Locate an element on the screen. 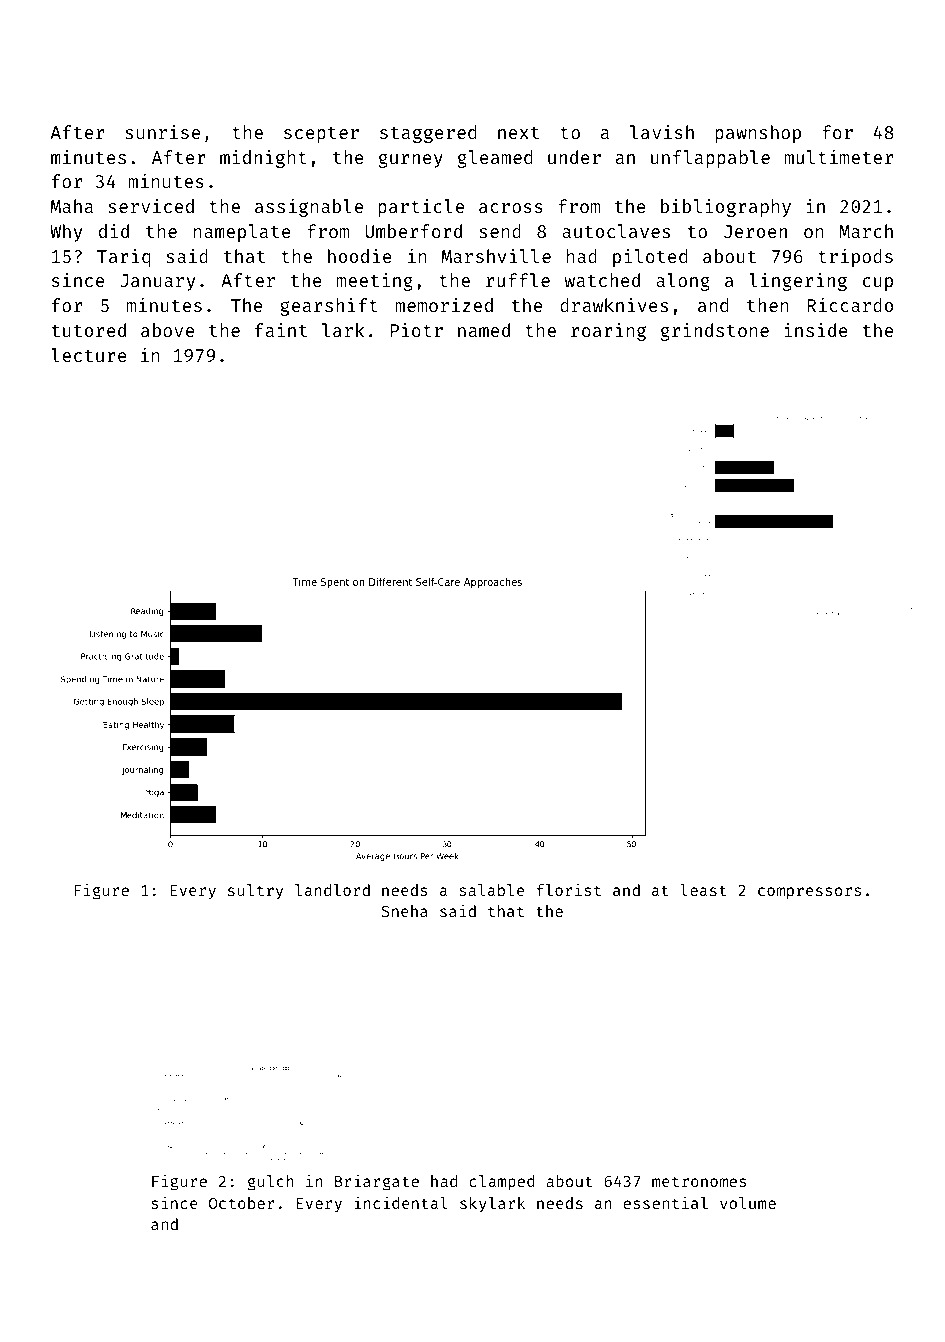 Image resolution: width=945 pixels, height=1342 pixels. pawnshop is located at coordinates (758, 134).
